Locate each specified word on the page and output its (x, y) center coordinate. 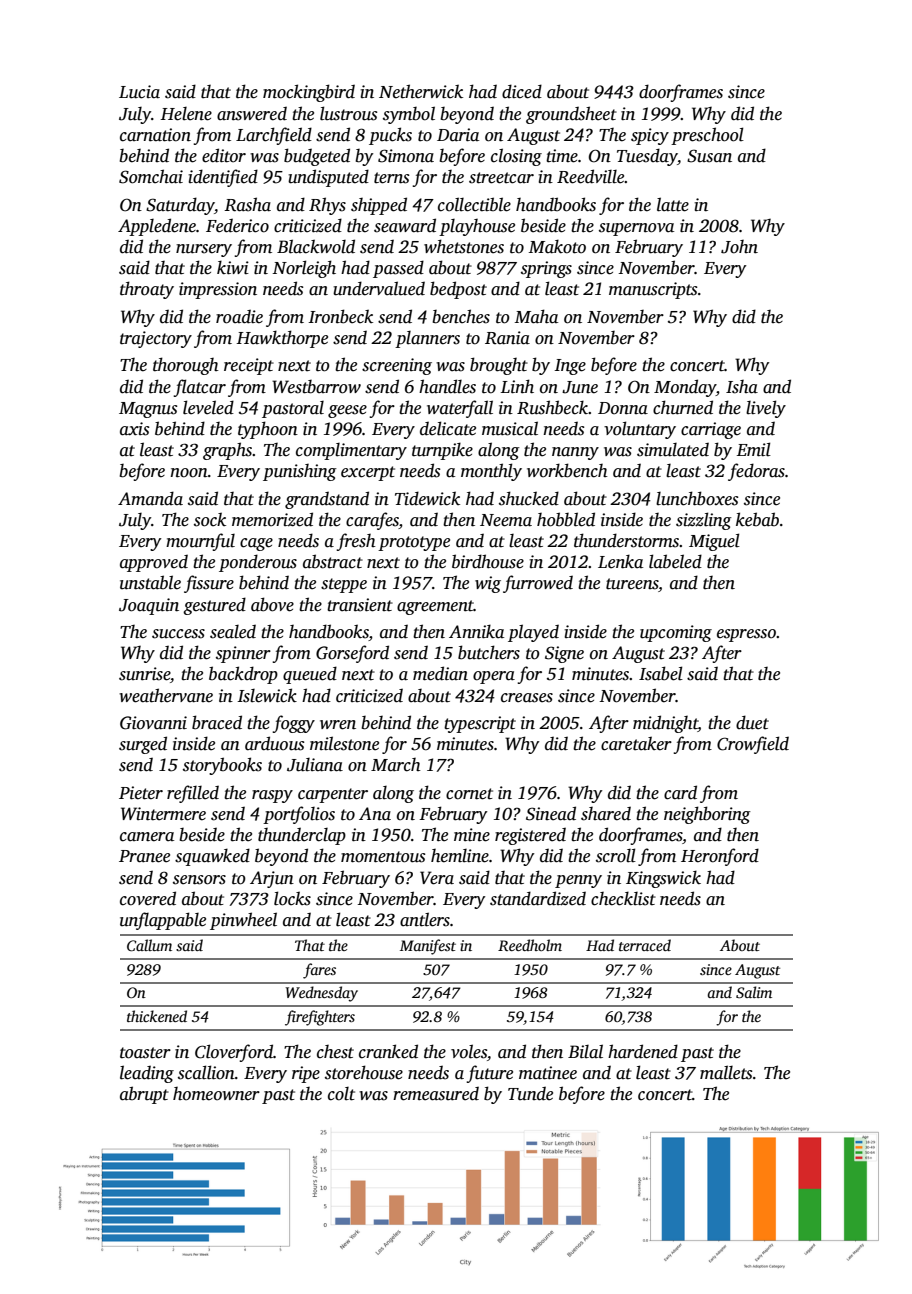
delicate (448, 428)
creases (527, 698)
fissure (209, 584)
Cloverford (234, 1053)
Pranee (144, 856)
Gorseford (352, 654)
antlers (425, 919)
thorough (186, 366)
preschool (707, 136)
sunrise (144, 674)
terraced (645, 945)
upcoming (676, 633)
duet (752, 722)
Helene (186, 114)
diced (522, 91)
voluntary (640, 430)
